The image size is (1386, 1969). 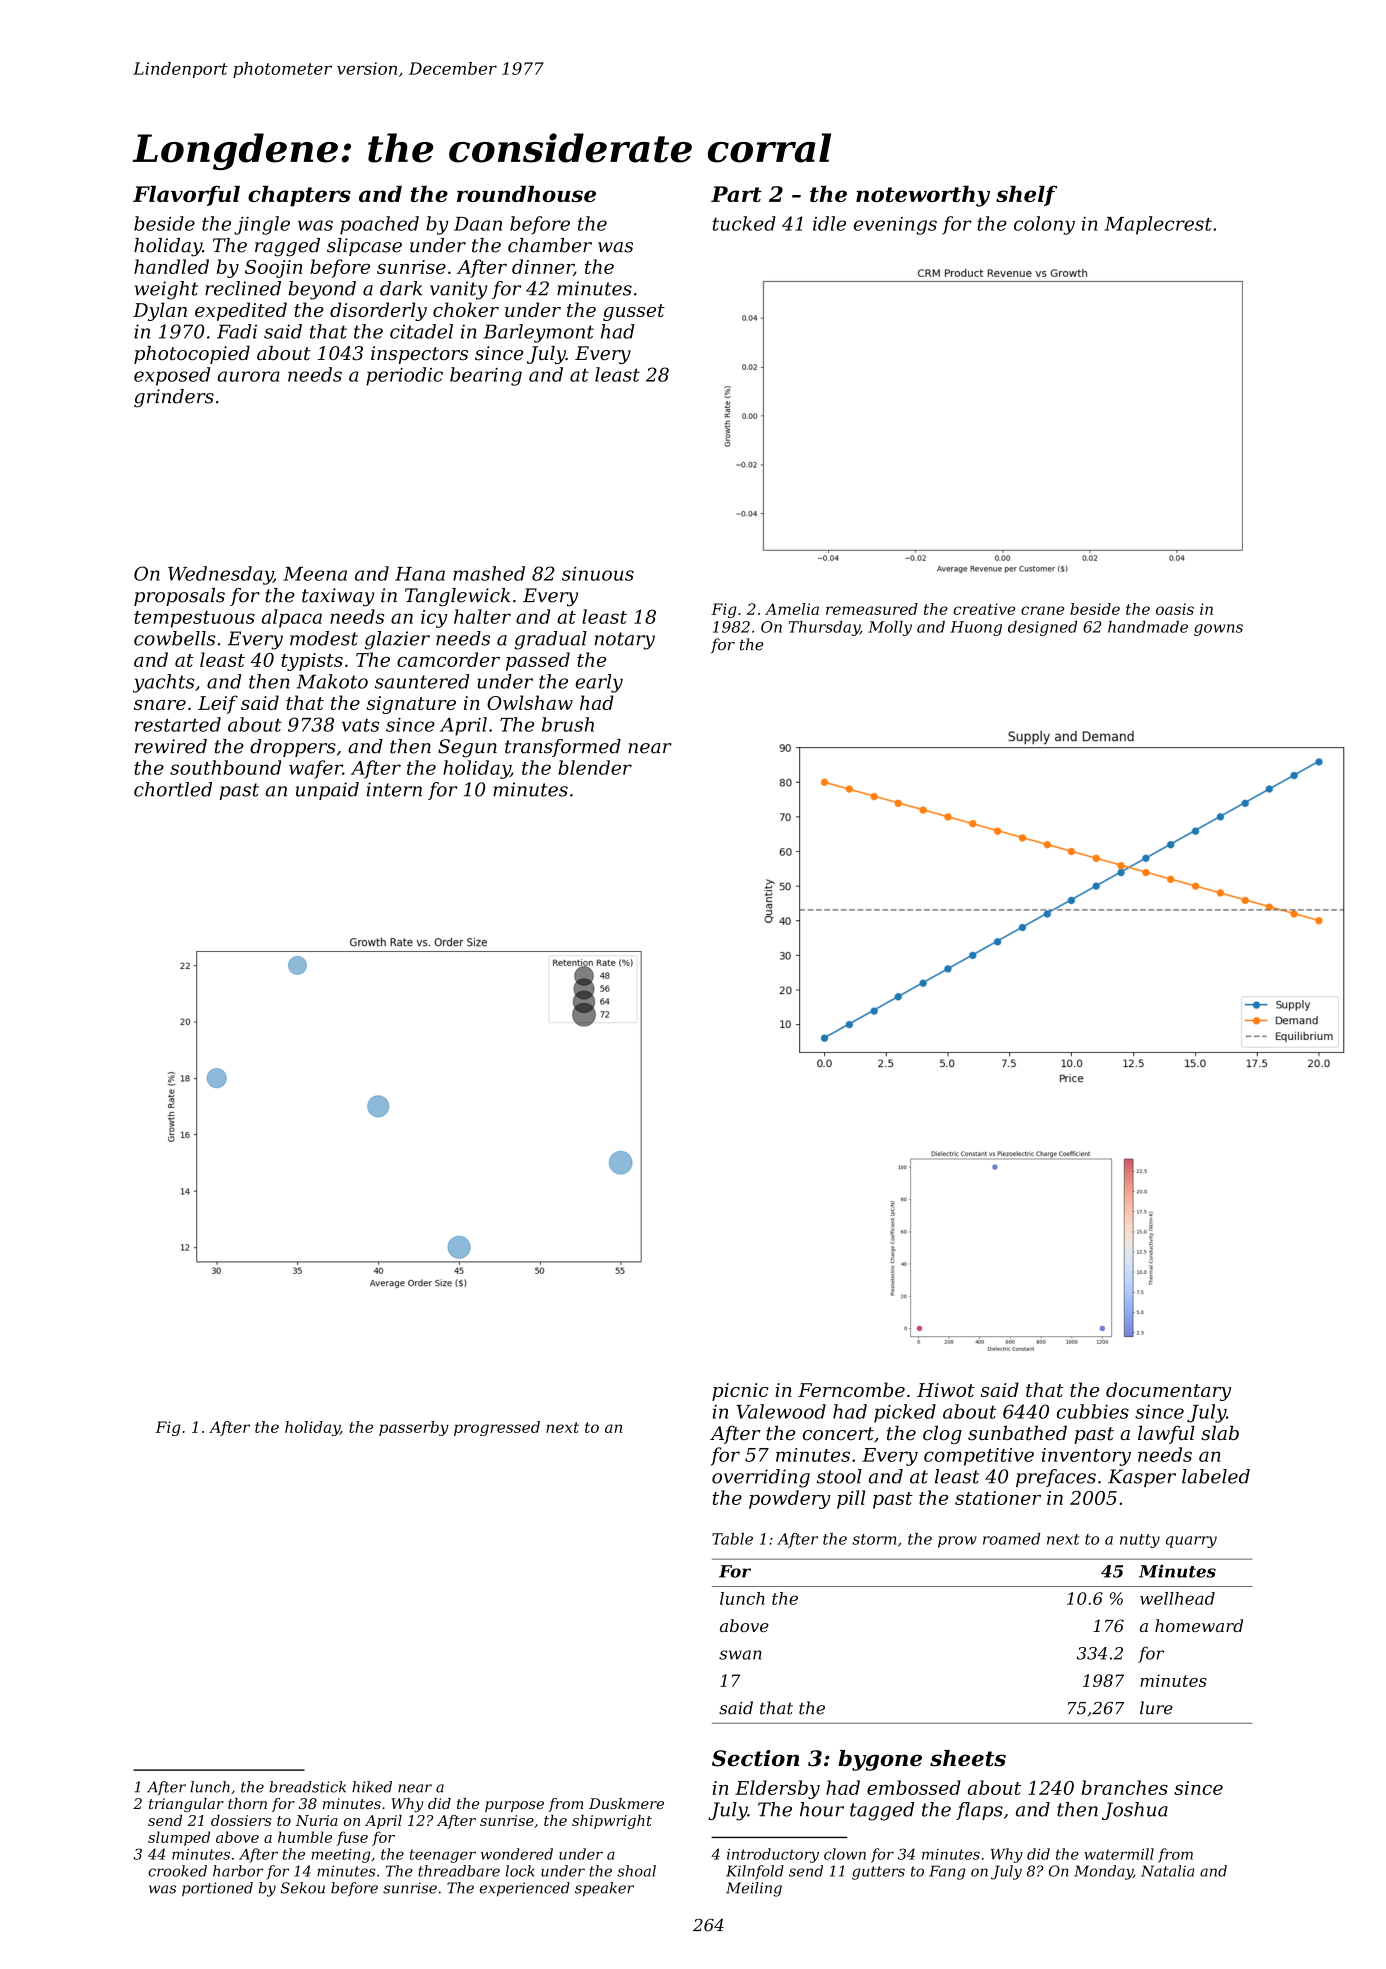 I want to click on swan, so click(x=740, y=1655).
